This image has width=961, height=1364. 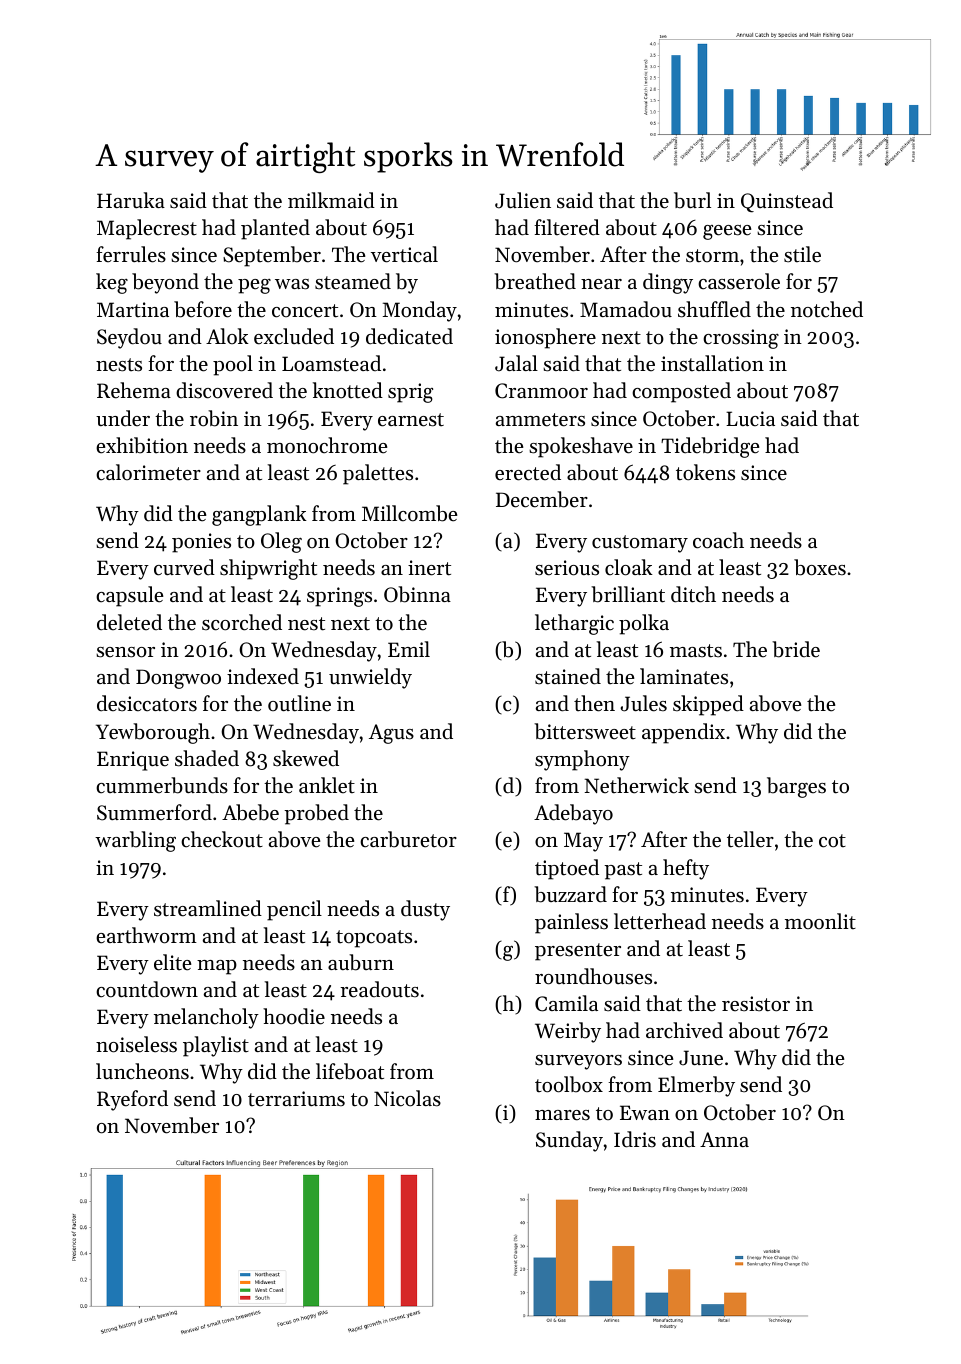 What do you see at coordinates (147, 703) in the image?
I see `desiccators` at bounding box center [147, 703].
